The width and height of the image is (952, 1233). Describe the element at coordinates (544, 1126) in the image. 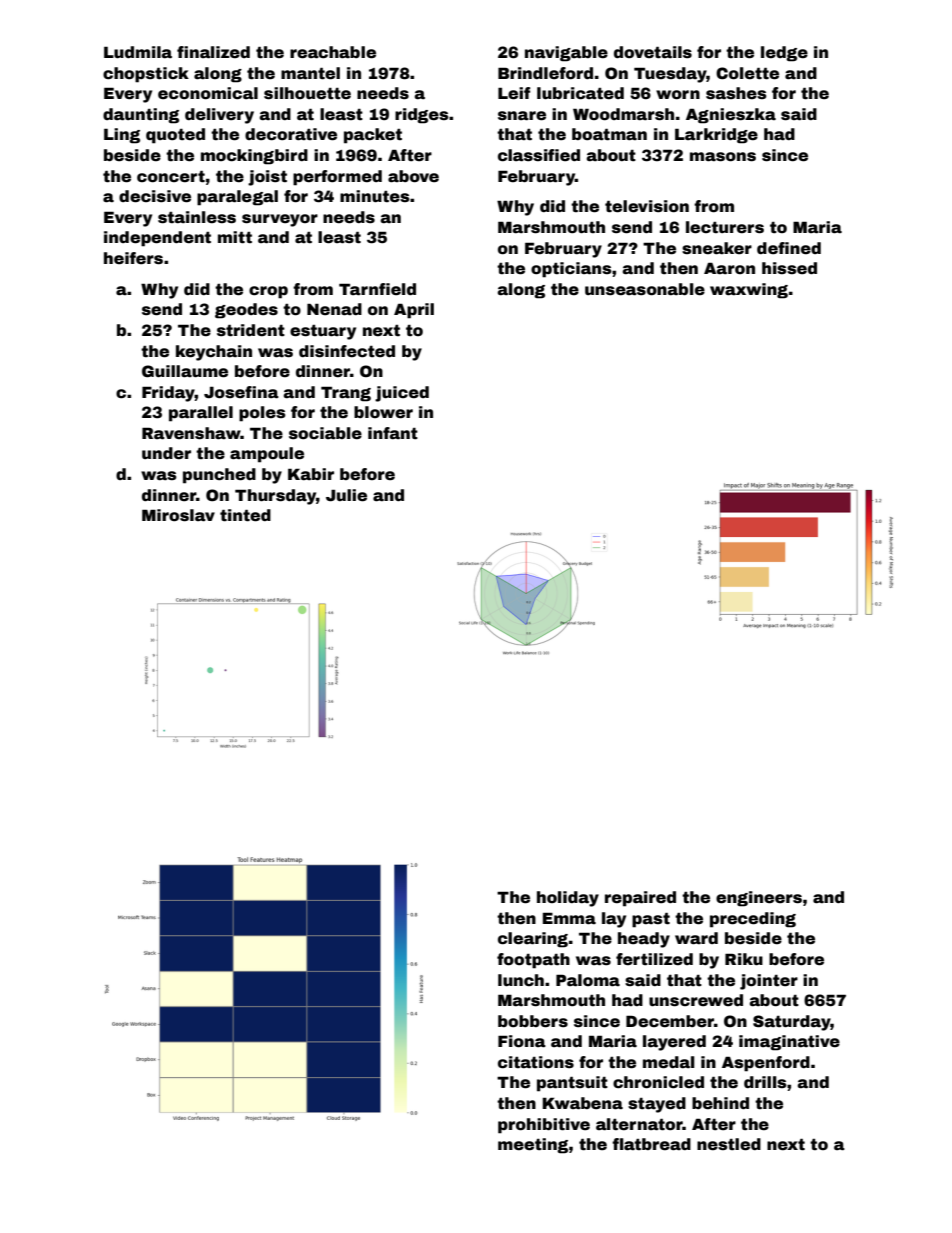

I see `prohibitive` at that location.
